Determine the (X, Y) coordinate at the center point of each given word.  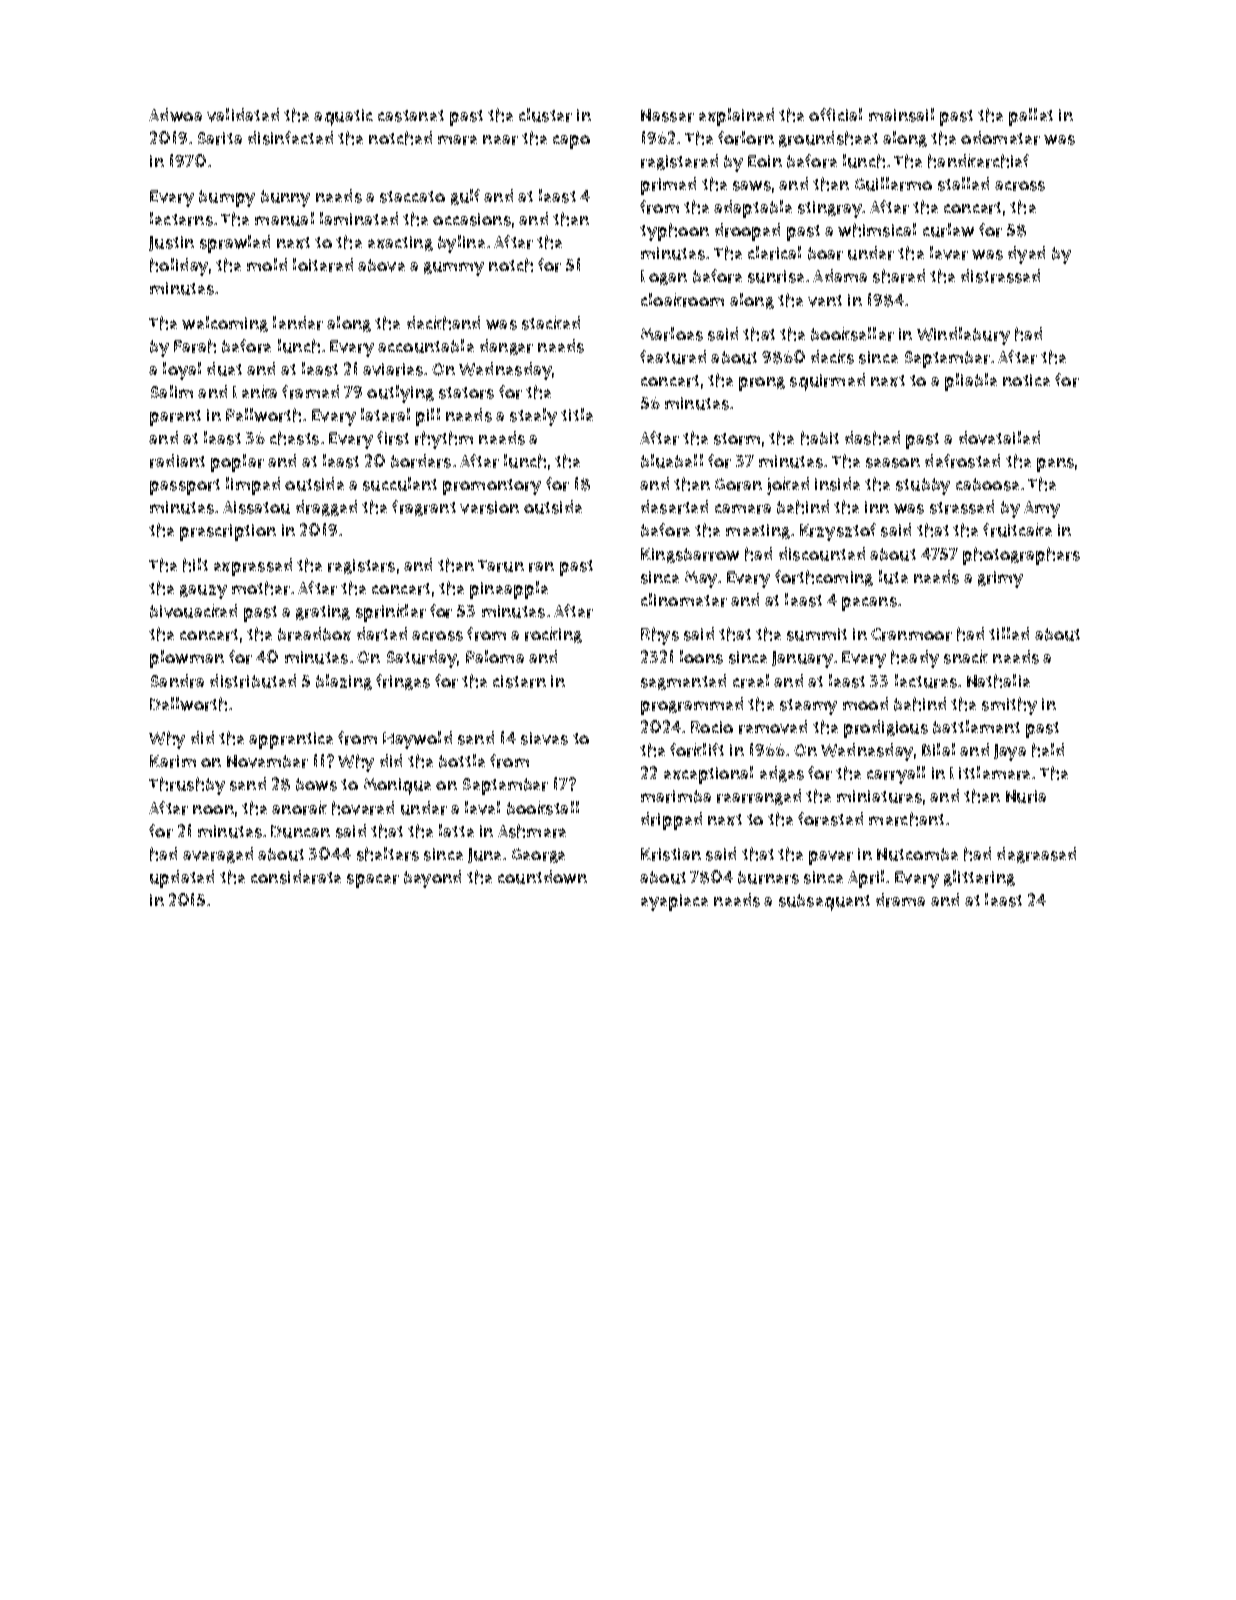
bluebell (672, 461)
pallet (1031, 117)
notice (1026, 380)
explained (736, 117)
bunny (285, 198)
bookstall (543, 808)
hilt (195, 565)
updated (182, 879)
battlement (976, 727)
